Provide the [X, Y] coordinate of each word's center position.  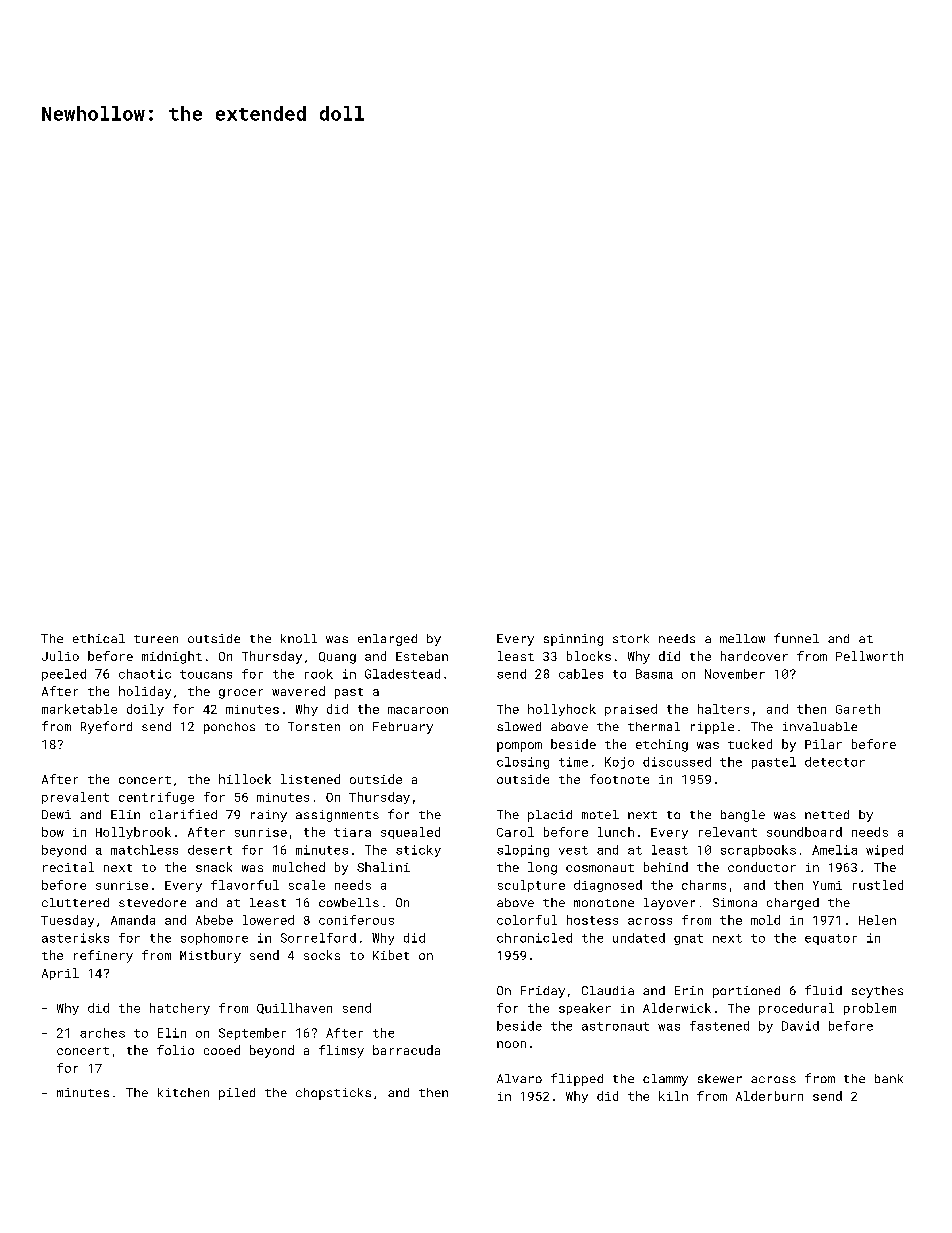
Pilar [823, 744]
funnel [796, 638]
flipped [577, 1079]
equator [831, 939]
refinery [103, 956]
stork [631, 638]
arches [102, 1033]
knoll [299, 638]
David [800, 1026]
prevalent [75, 798]
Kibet [391, 955]
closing [523, 763]
